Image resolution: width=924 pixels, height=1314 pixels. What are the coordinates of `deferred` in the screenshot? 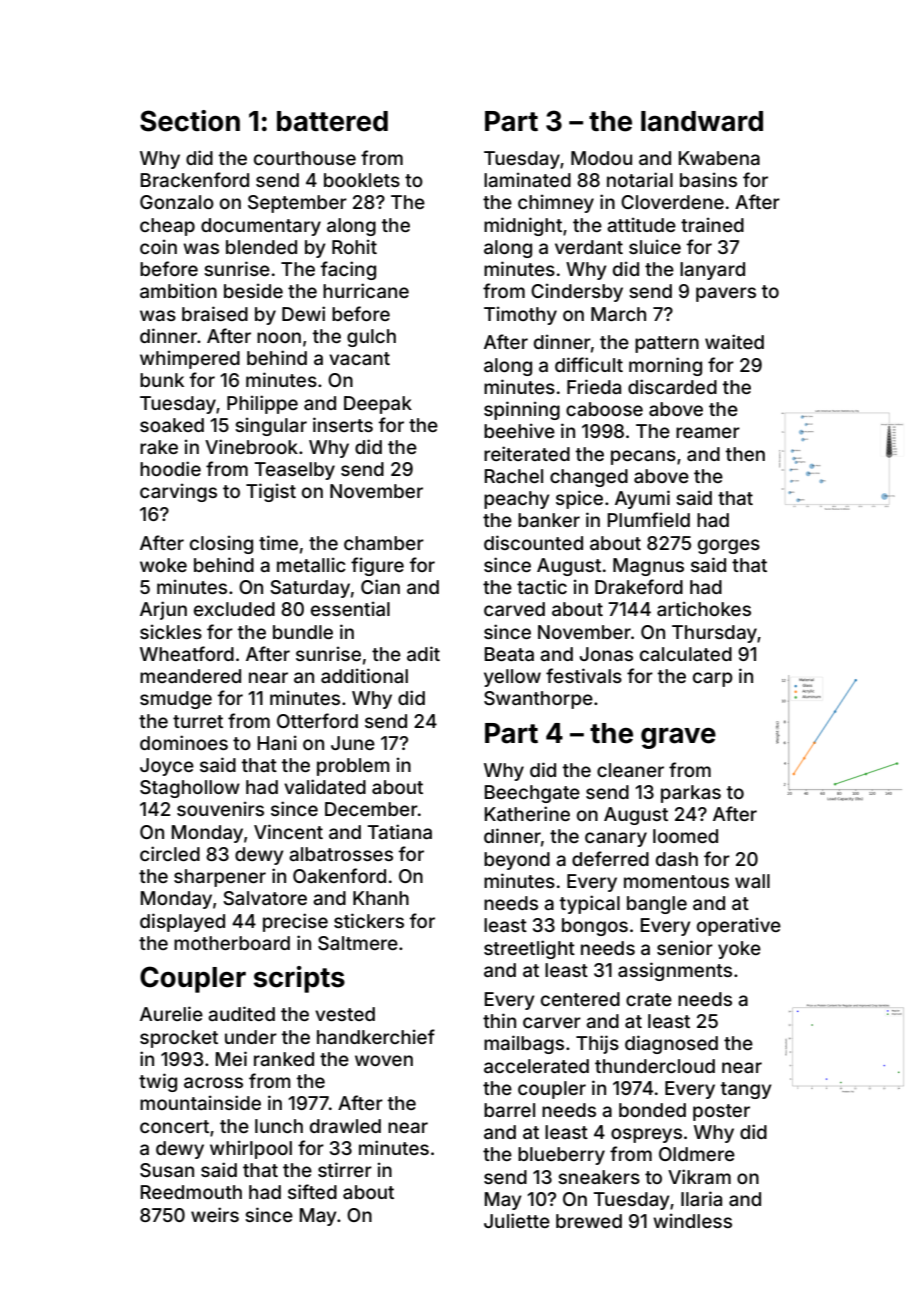 It's located at (610, 858).
